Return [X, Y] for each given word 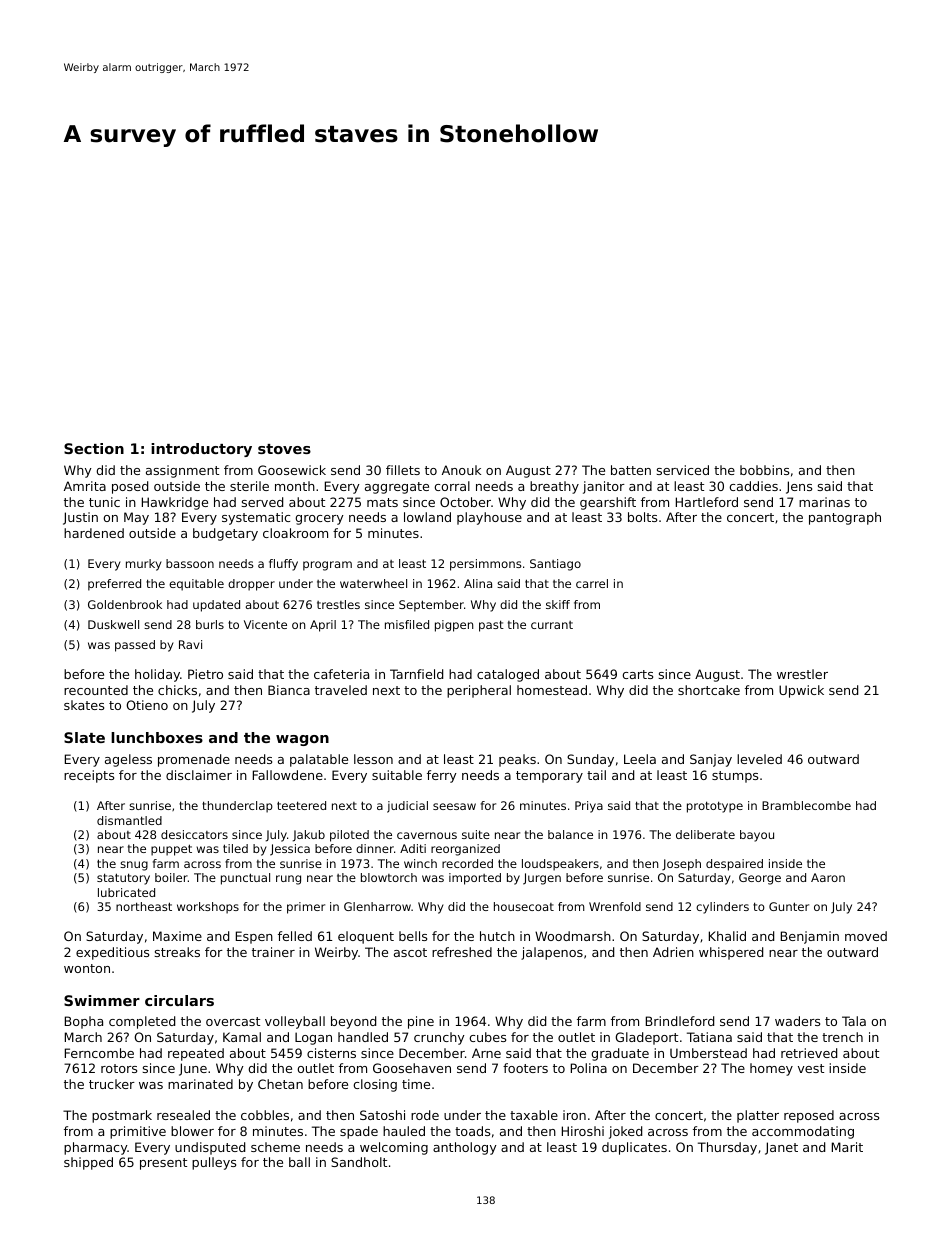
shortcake [709, 690]
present [163, 1164]
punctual [245, 879]
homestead [552, 690]
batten [631, 470]
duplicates [634, 1148]
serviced [683, 470]
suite [476, 834]
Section [94, 448]
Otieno [147, 705]
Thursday [727, 1148]
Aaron [828, 877]
